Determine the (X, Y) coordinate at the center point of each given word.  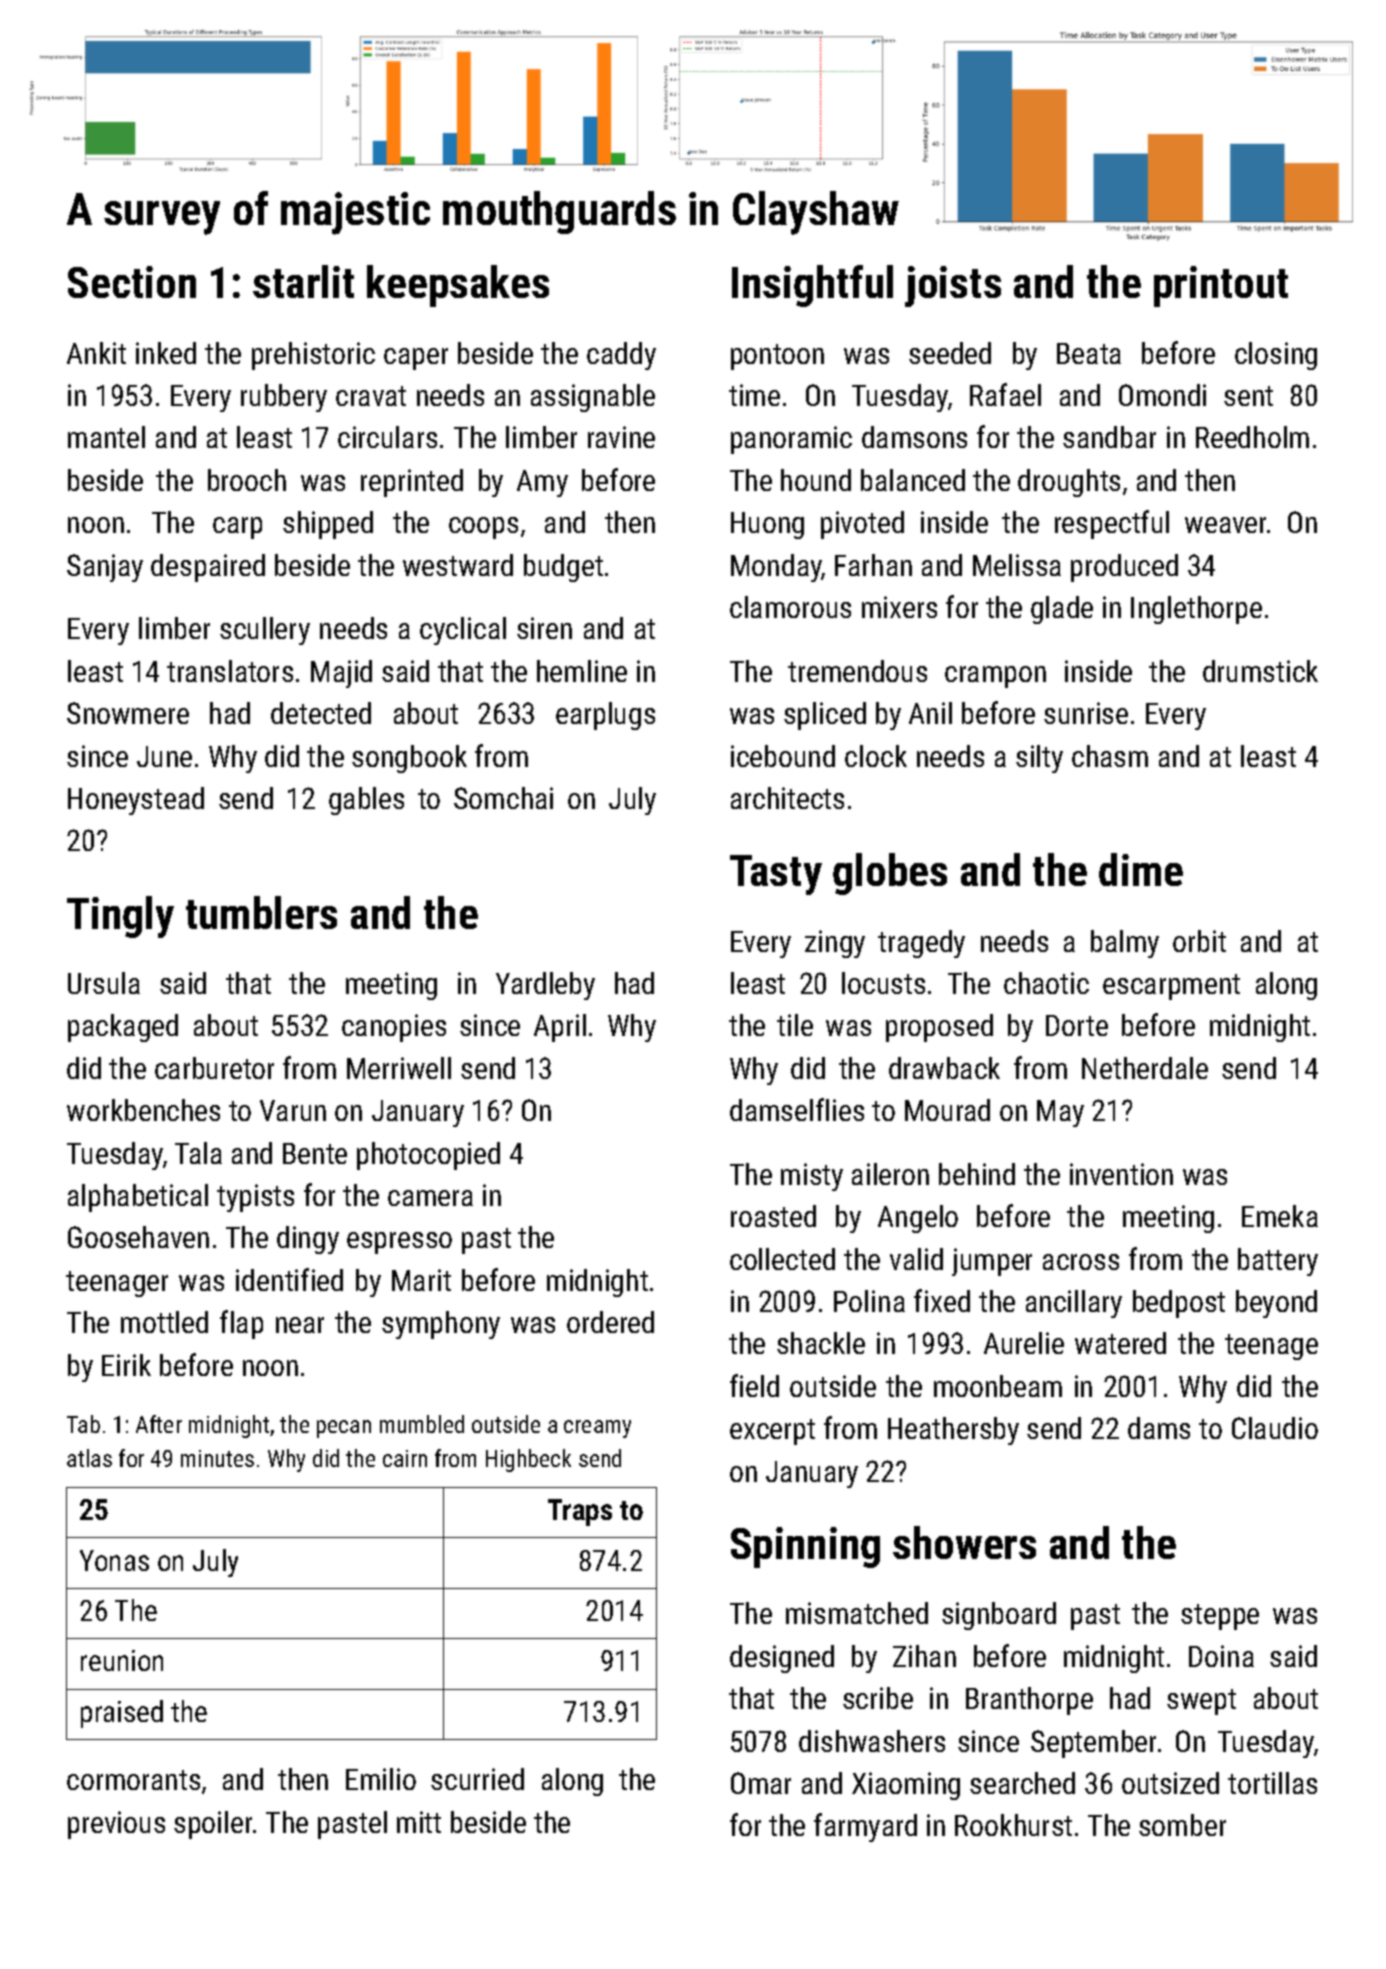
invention (1121, 1174)
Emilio (381, 1779)
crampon (995, 677)
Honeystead (136, 801)
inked (166, 353)
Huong (767, 525)
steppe (1220, 1617)
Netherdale (1145, 1068)
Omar (761, 1783)
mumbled (422, 1424)
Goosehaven (138, 1237)
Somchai (503, 798)
